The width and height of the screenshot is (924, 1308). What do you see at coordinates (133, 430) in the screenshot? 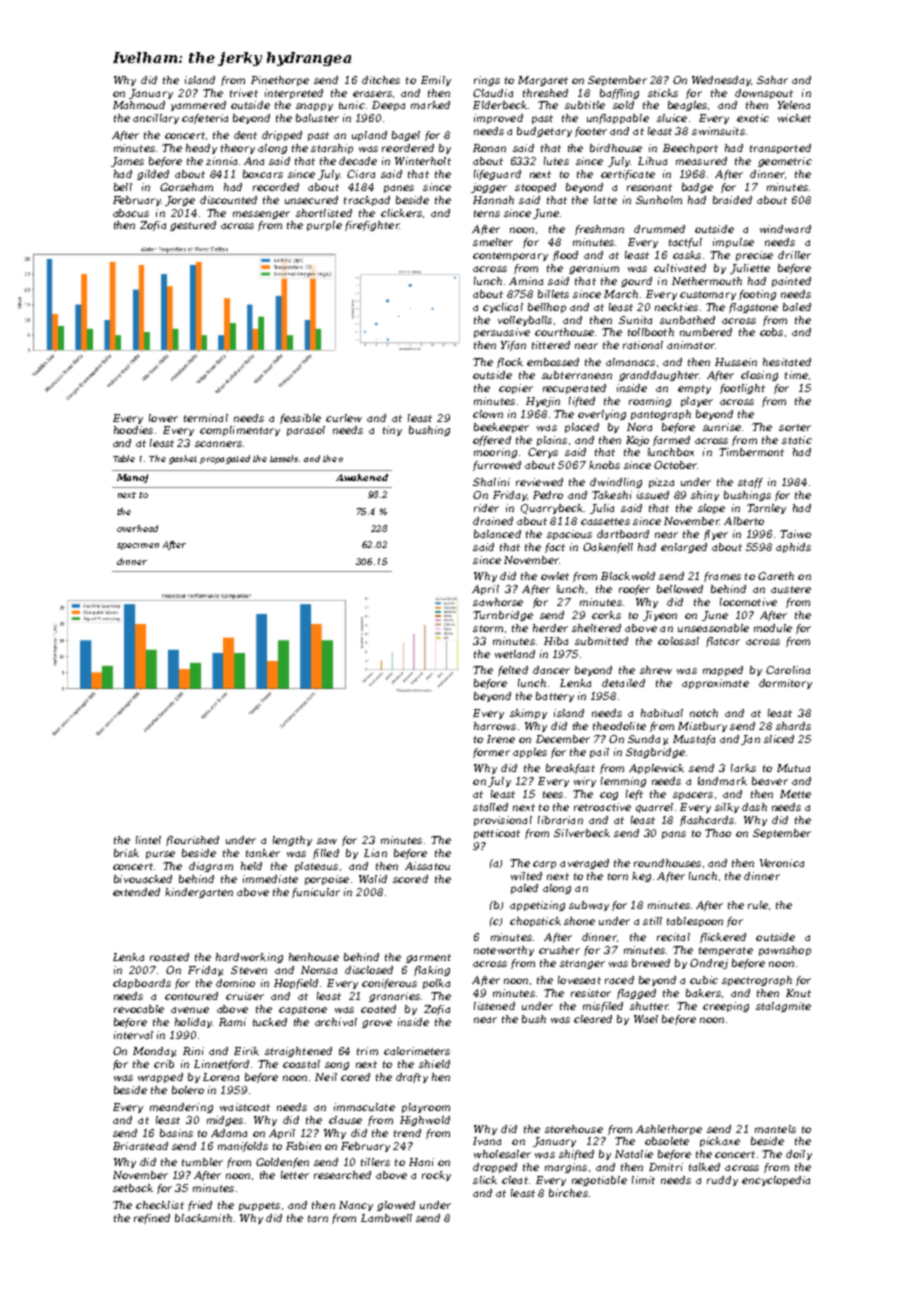
I see `hoodies` at bounding box center [133, 430].
